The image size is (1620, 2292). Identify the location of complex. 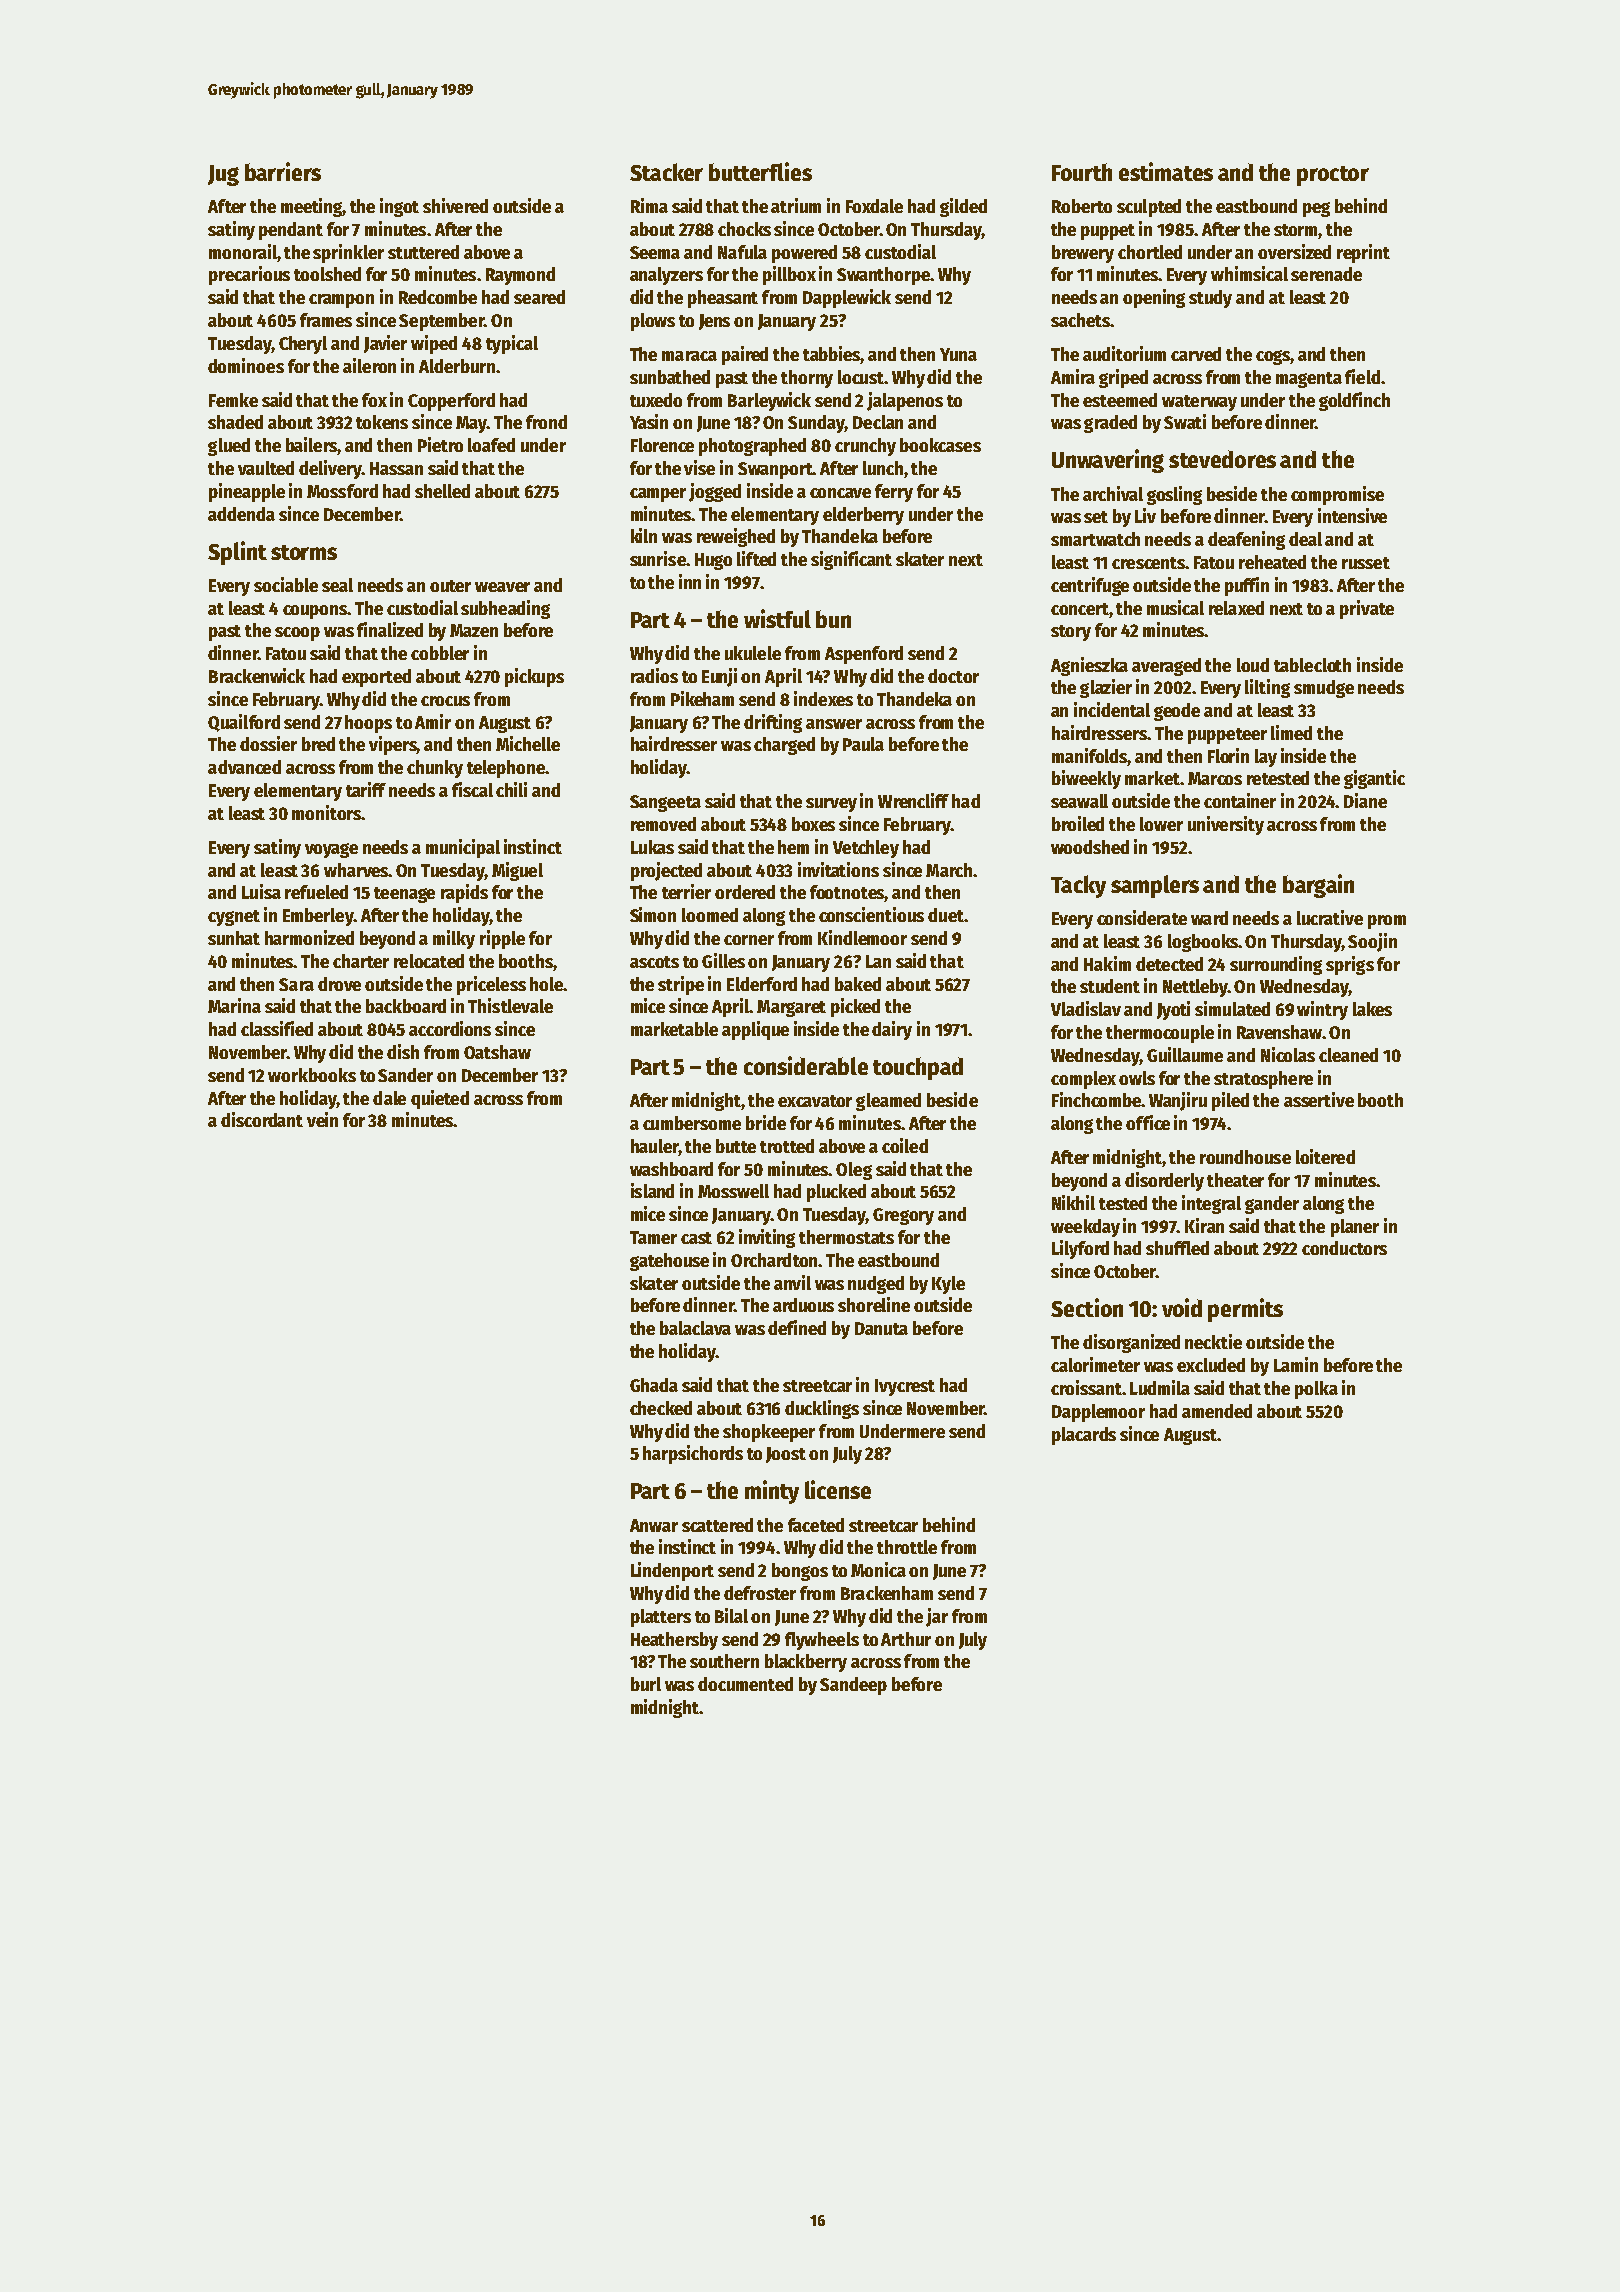
(1083, 1080).
